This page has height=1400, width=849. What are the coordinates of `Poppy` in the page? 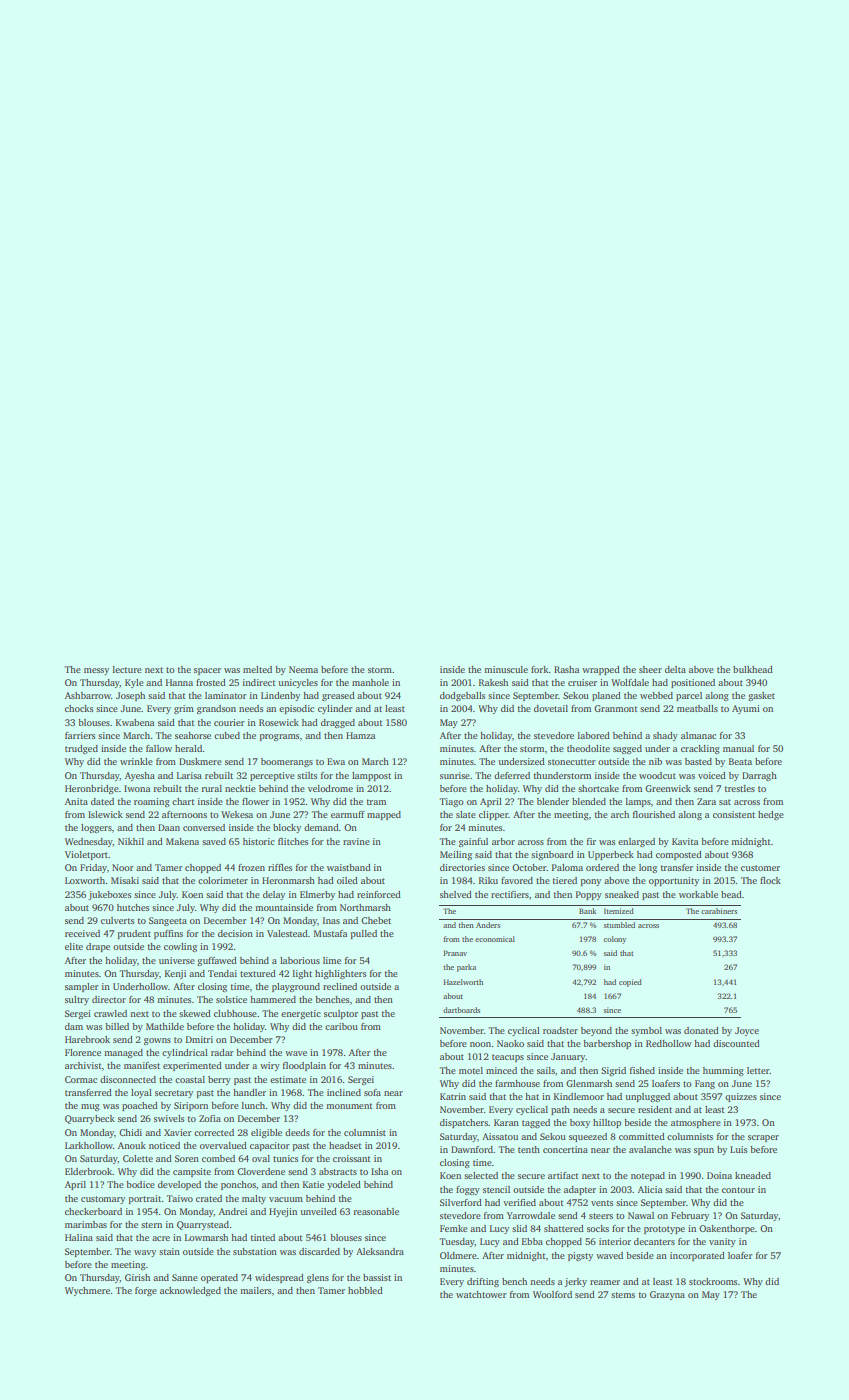 It's located at (589, 895).
